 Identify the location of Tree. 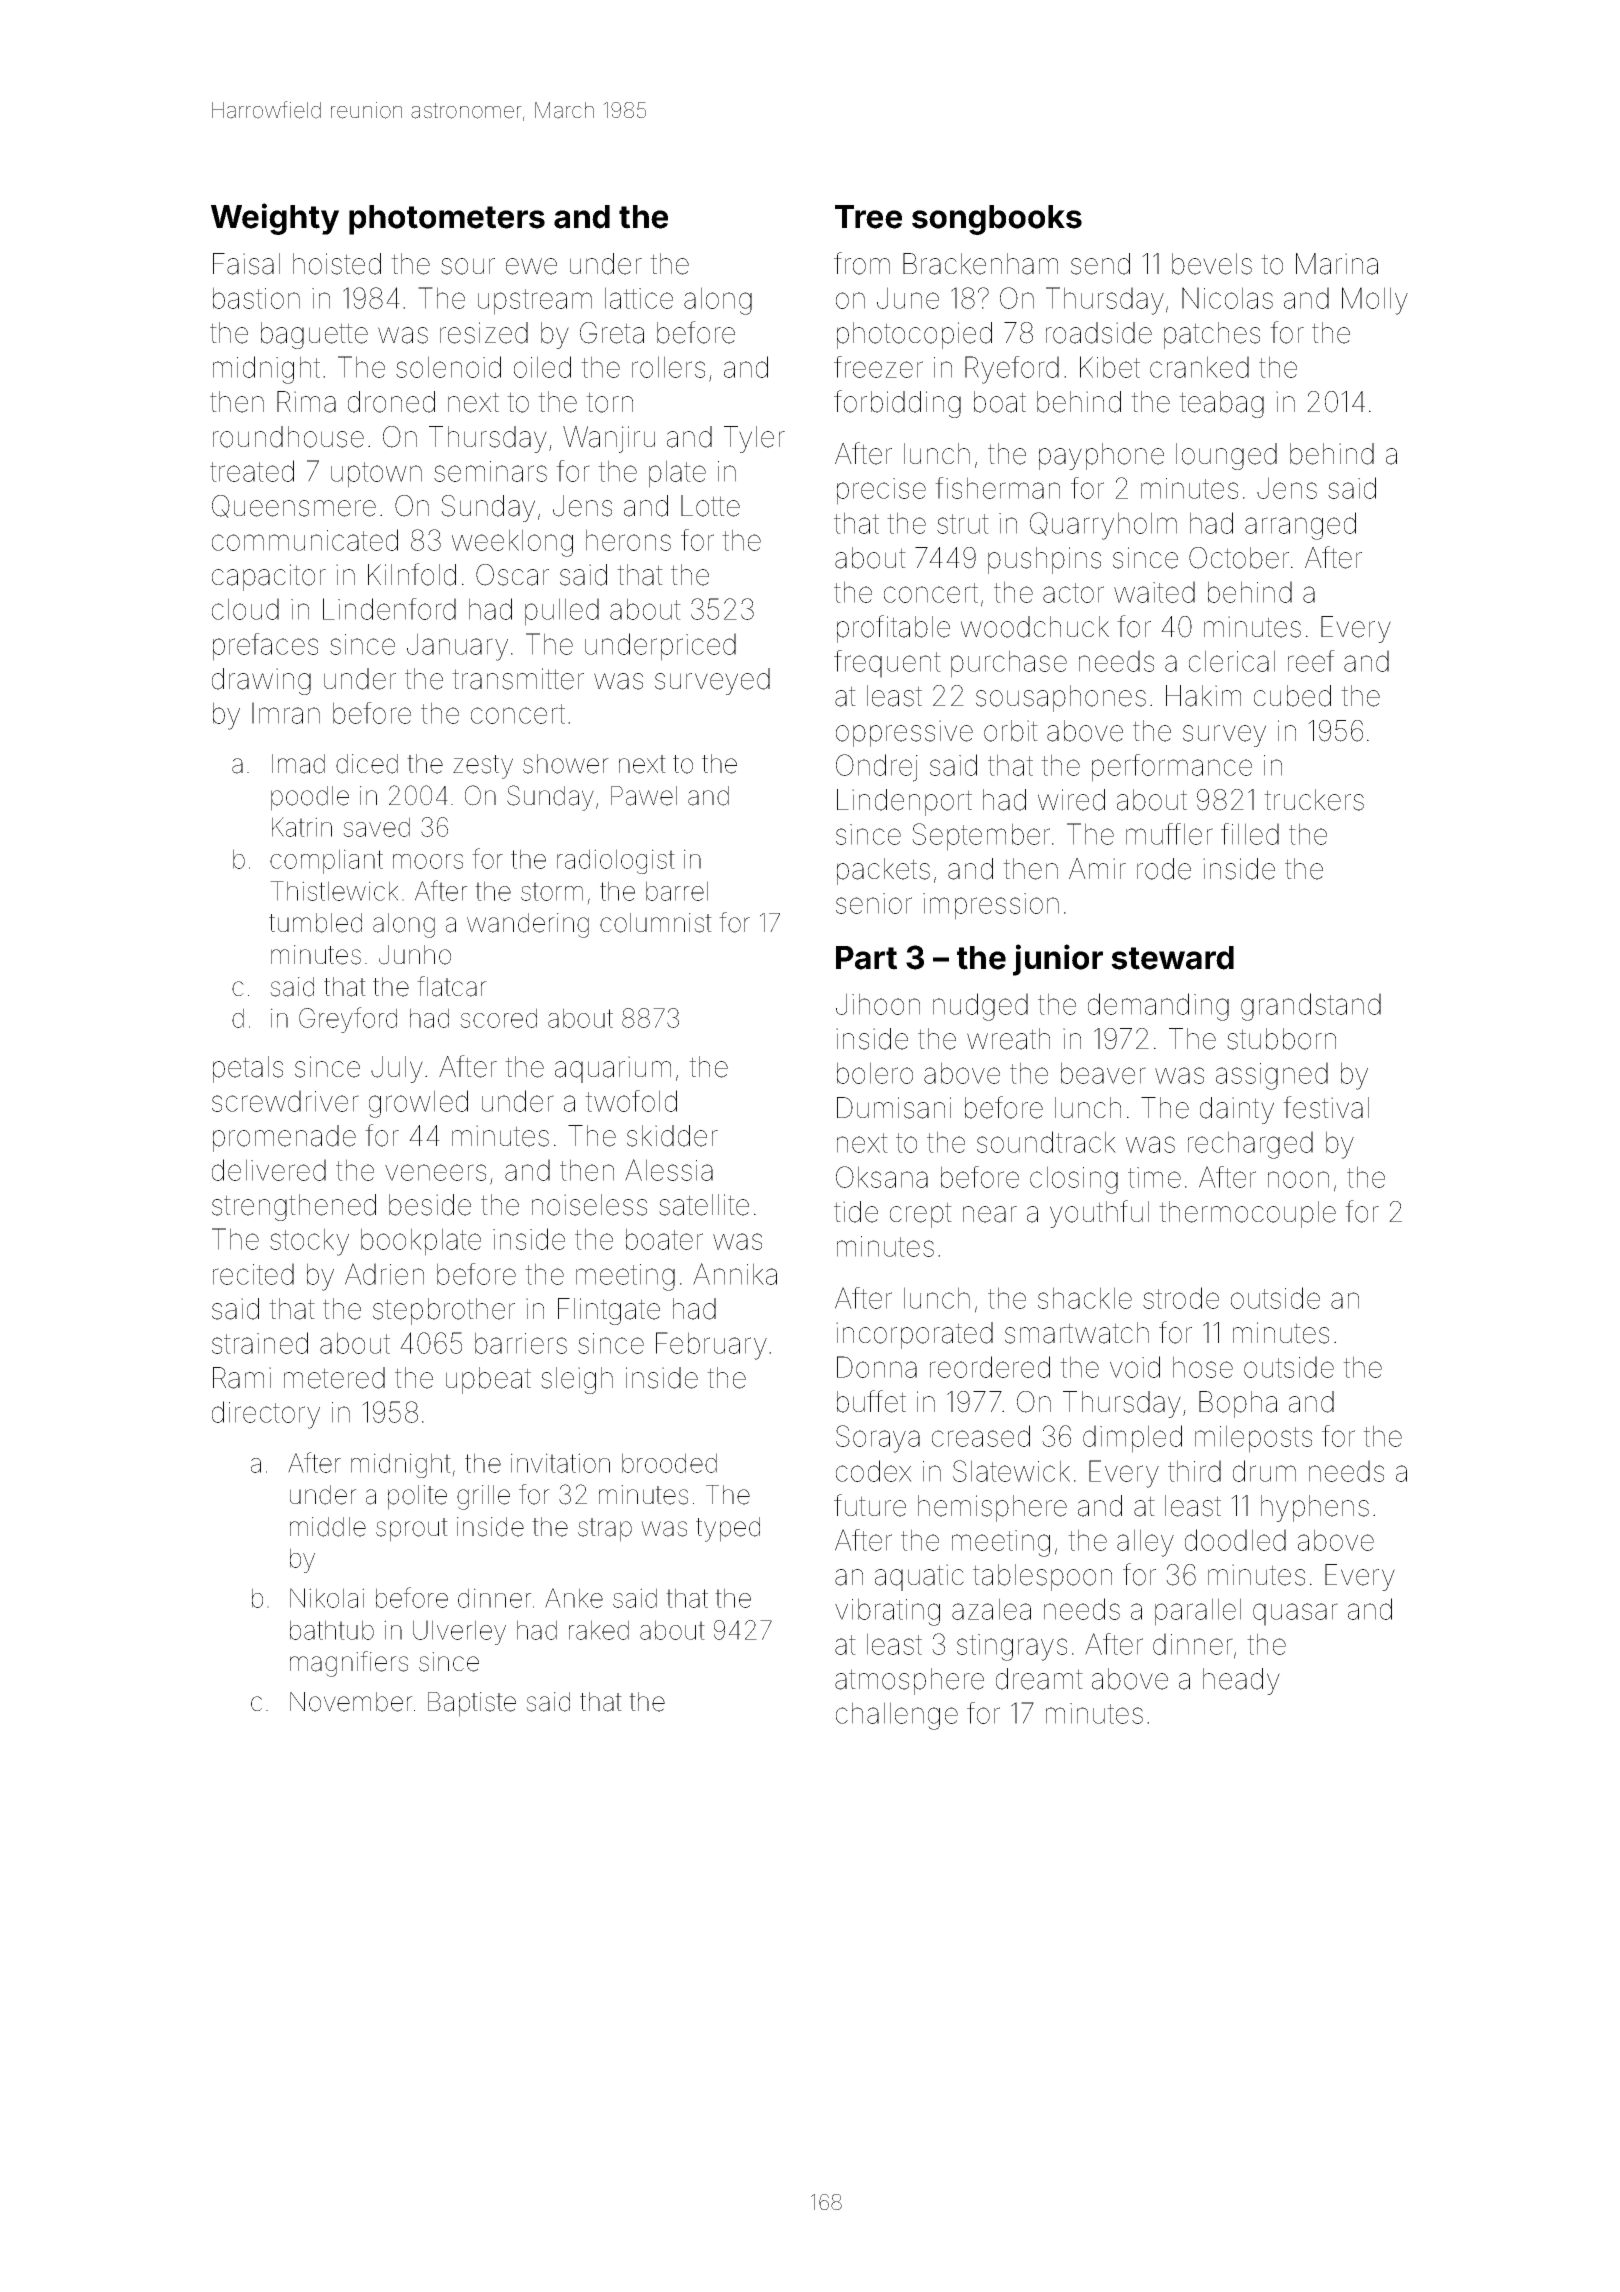
(868, 217).
